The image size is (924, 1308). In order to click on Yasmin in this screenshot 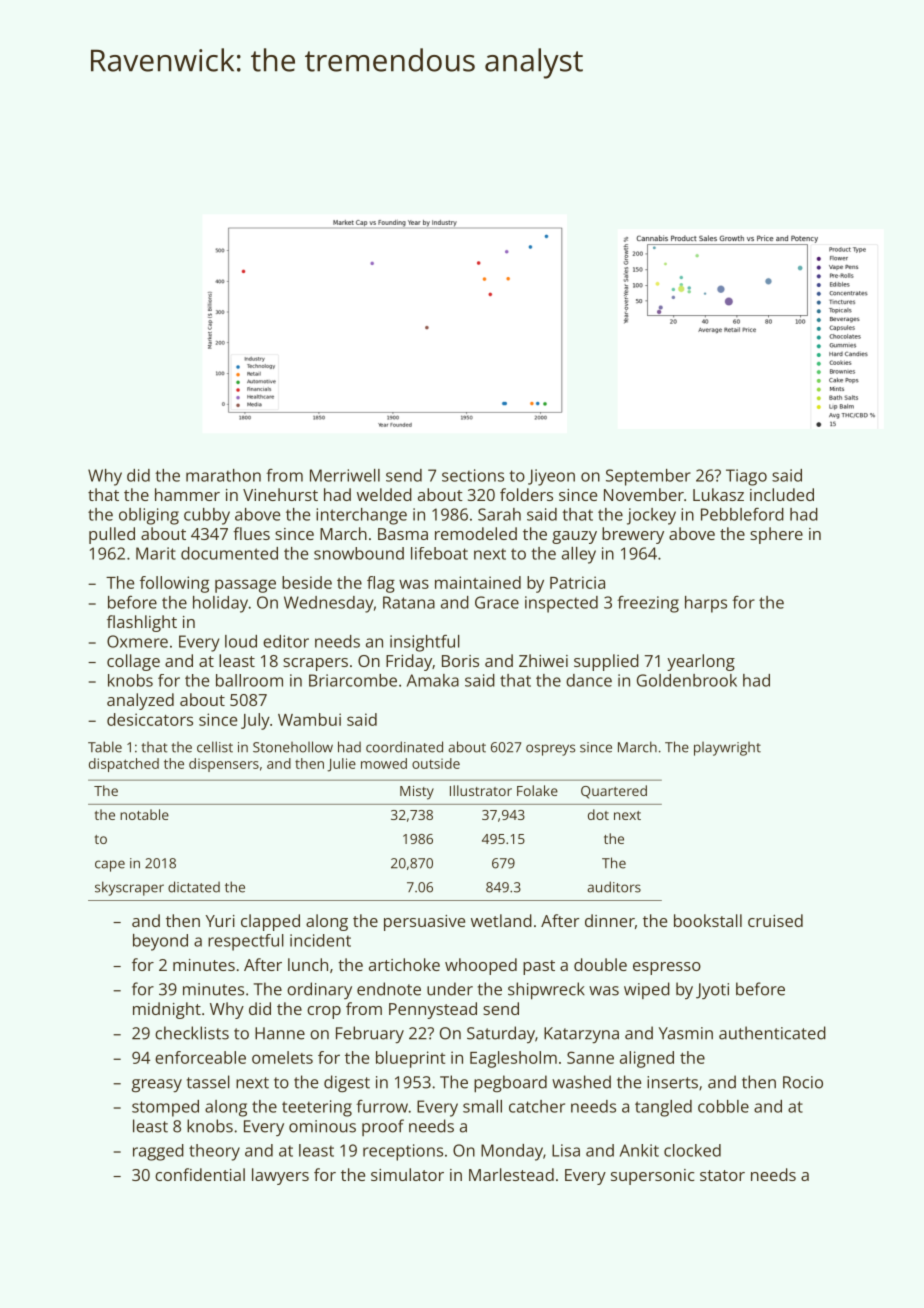, I will do `click(686, 1033)`.
